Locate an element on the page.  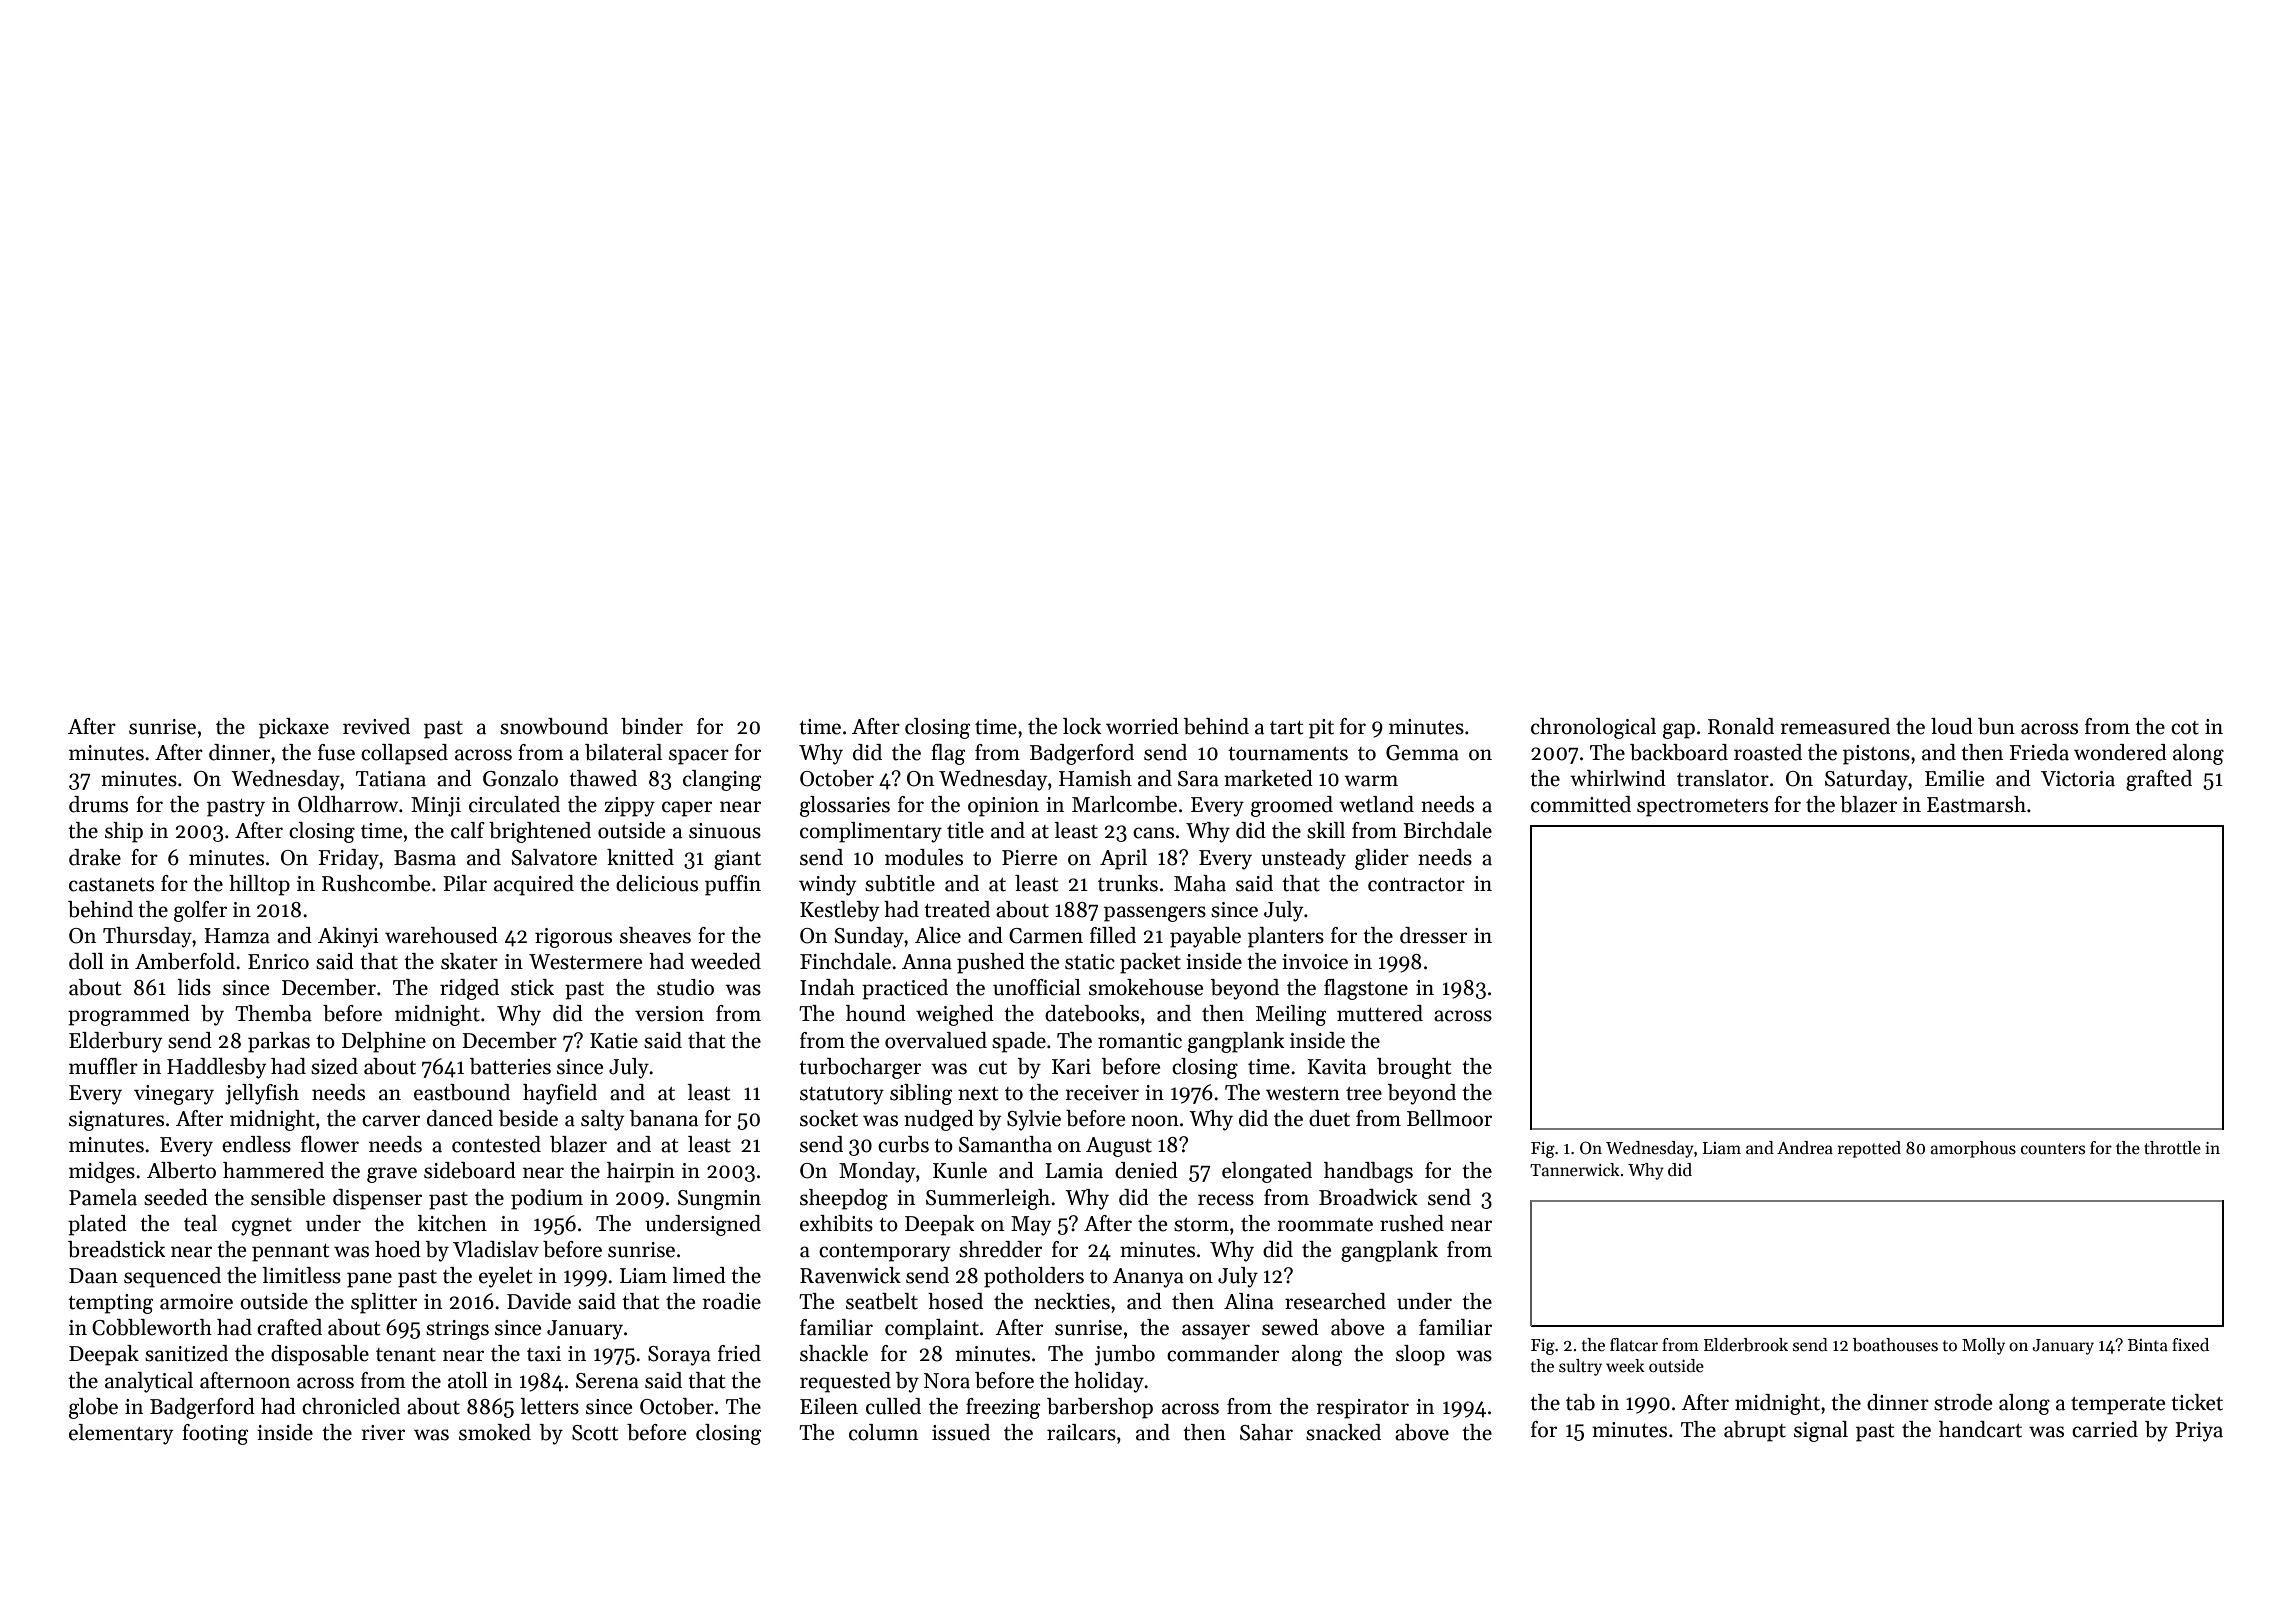
Ronald is located at coordinates (1741, 726).
